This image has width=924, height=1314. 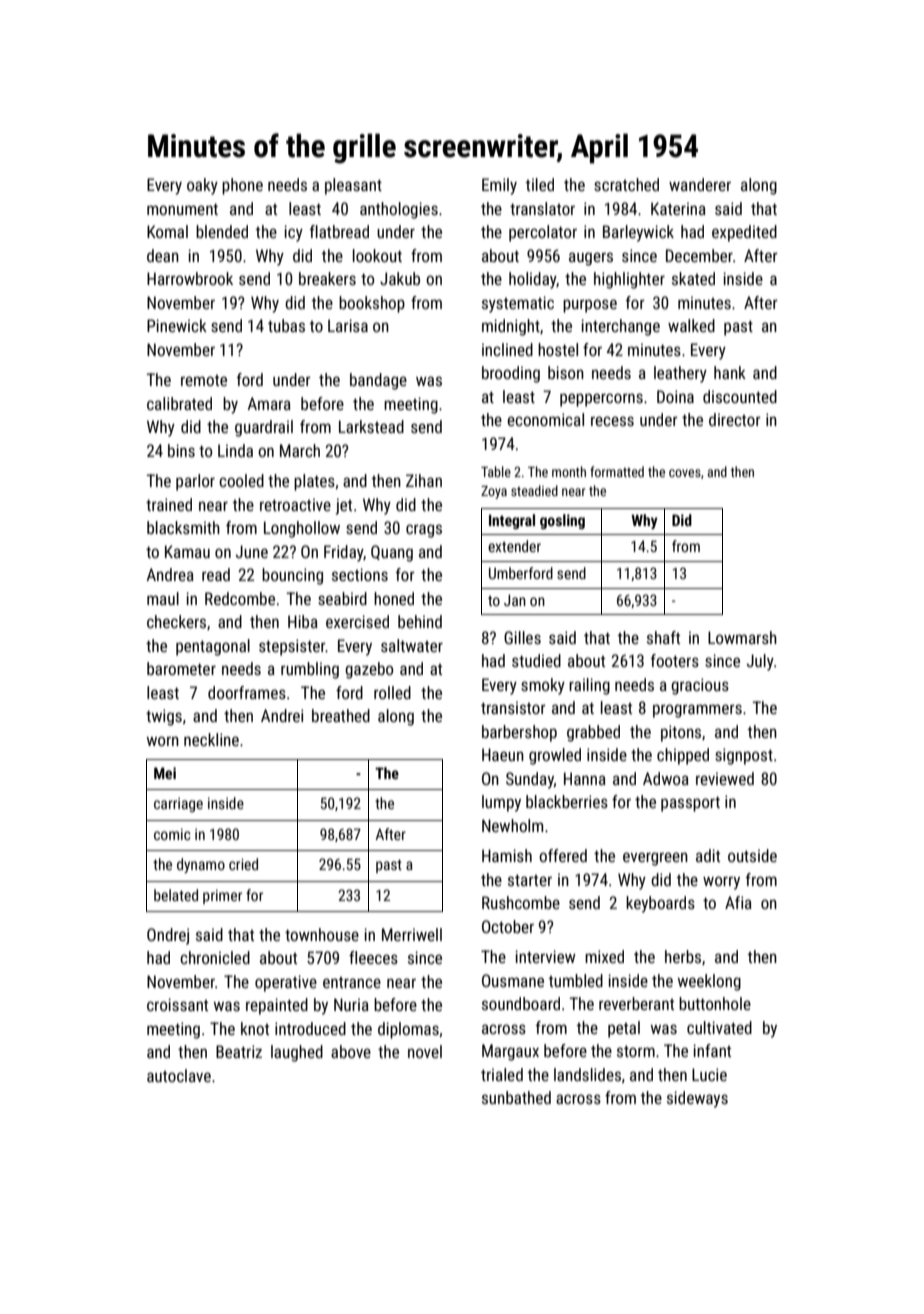 I want to click on trialed, so click(x=502, y=1074).
